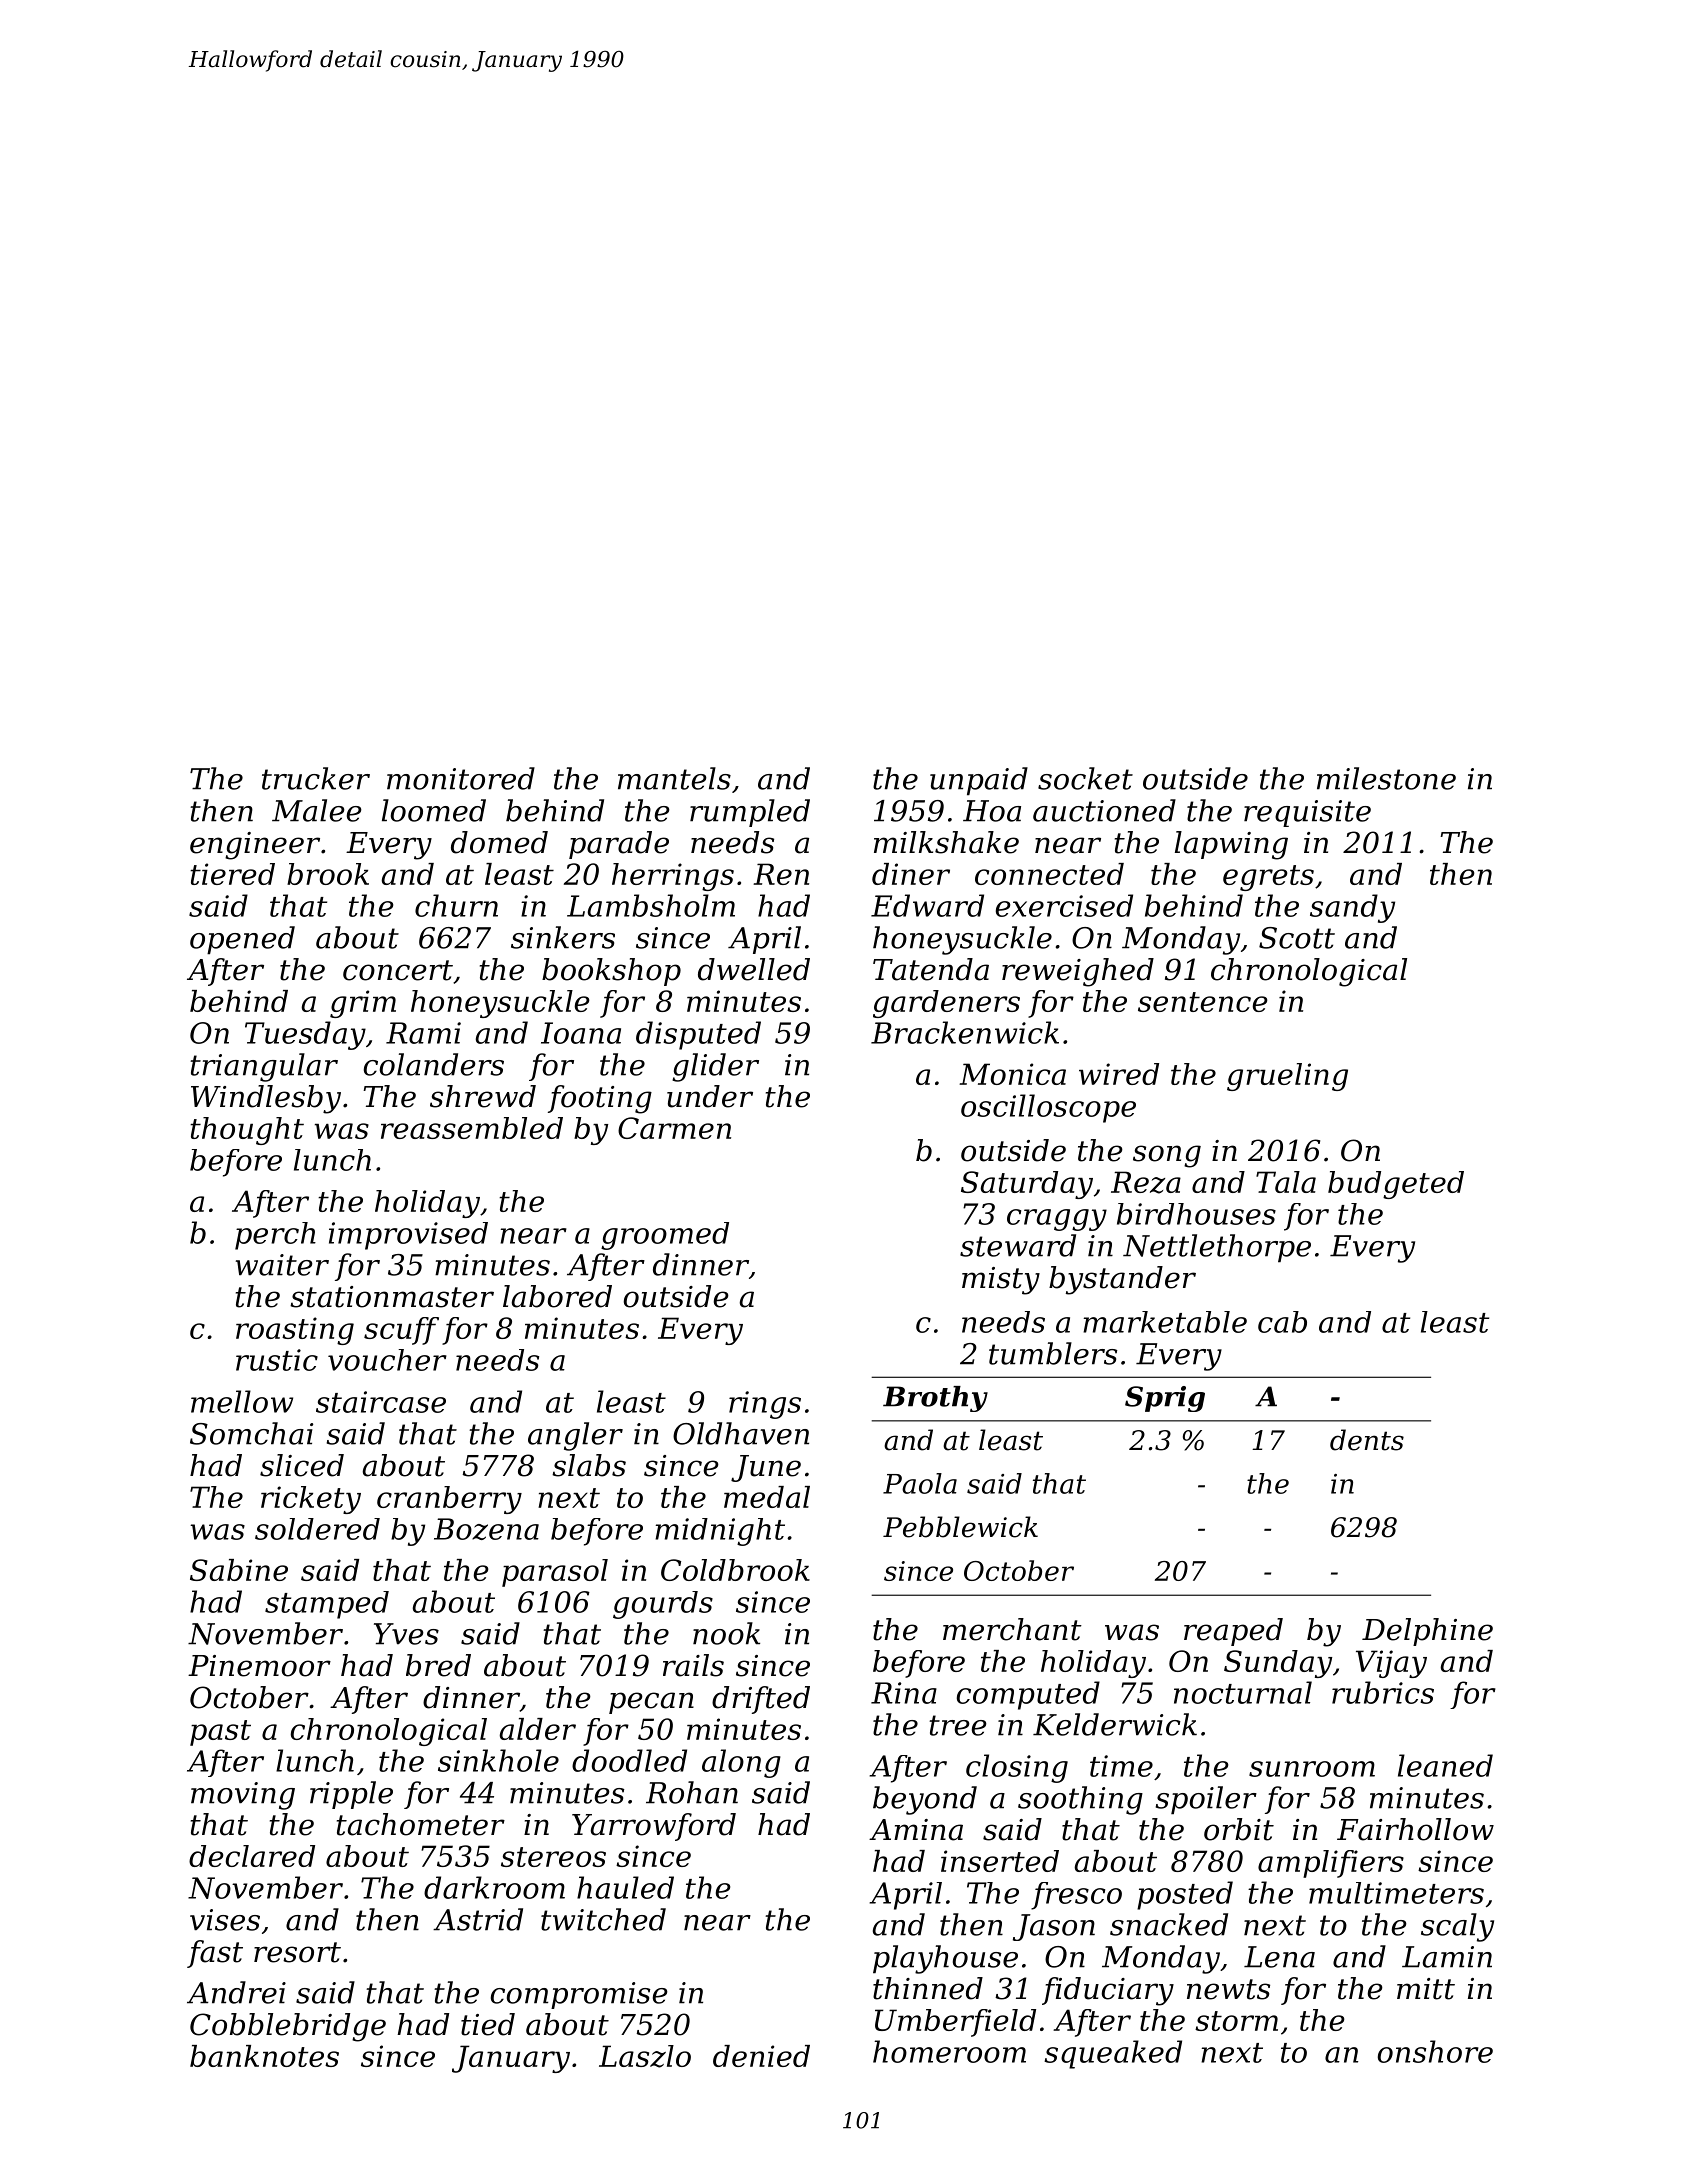 This screenshot has width=1683, height=2178. Describe the element at coordinates (1386, 778) in the screenshot. I see `milestone` at that location.
